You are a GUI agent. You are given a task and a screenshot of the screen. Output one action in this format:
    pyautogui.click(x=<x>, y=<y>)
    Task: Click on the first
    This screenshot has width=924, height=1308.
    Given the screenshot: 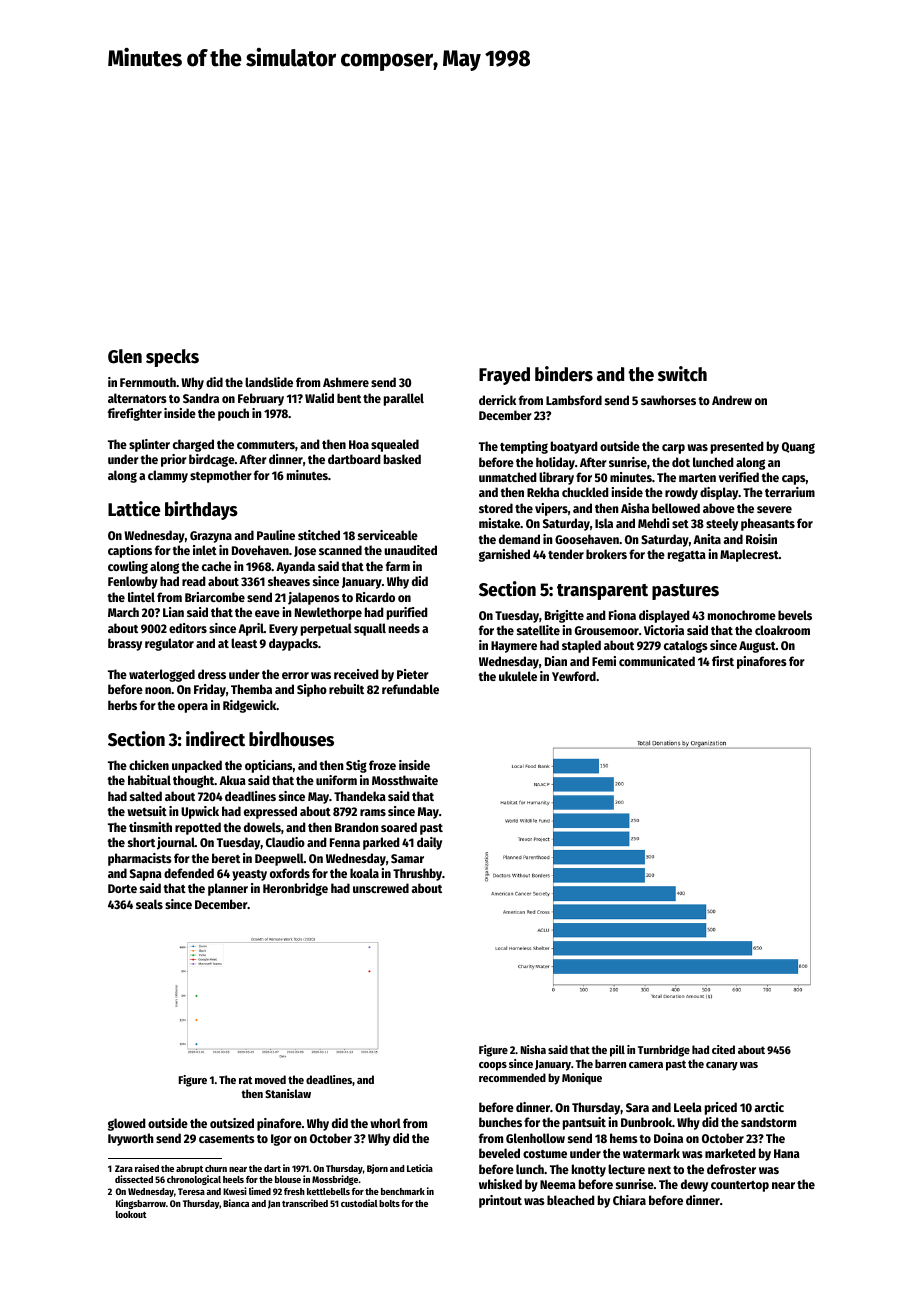 What is the action you would take?
    pyautogui.click(x=723, y=661)
